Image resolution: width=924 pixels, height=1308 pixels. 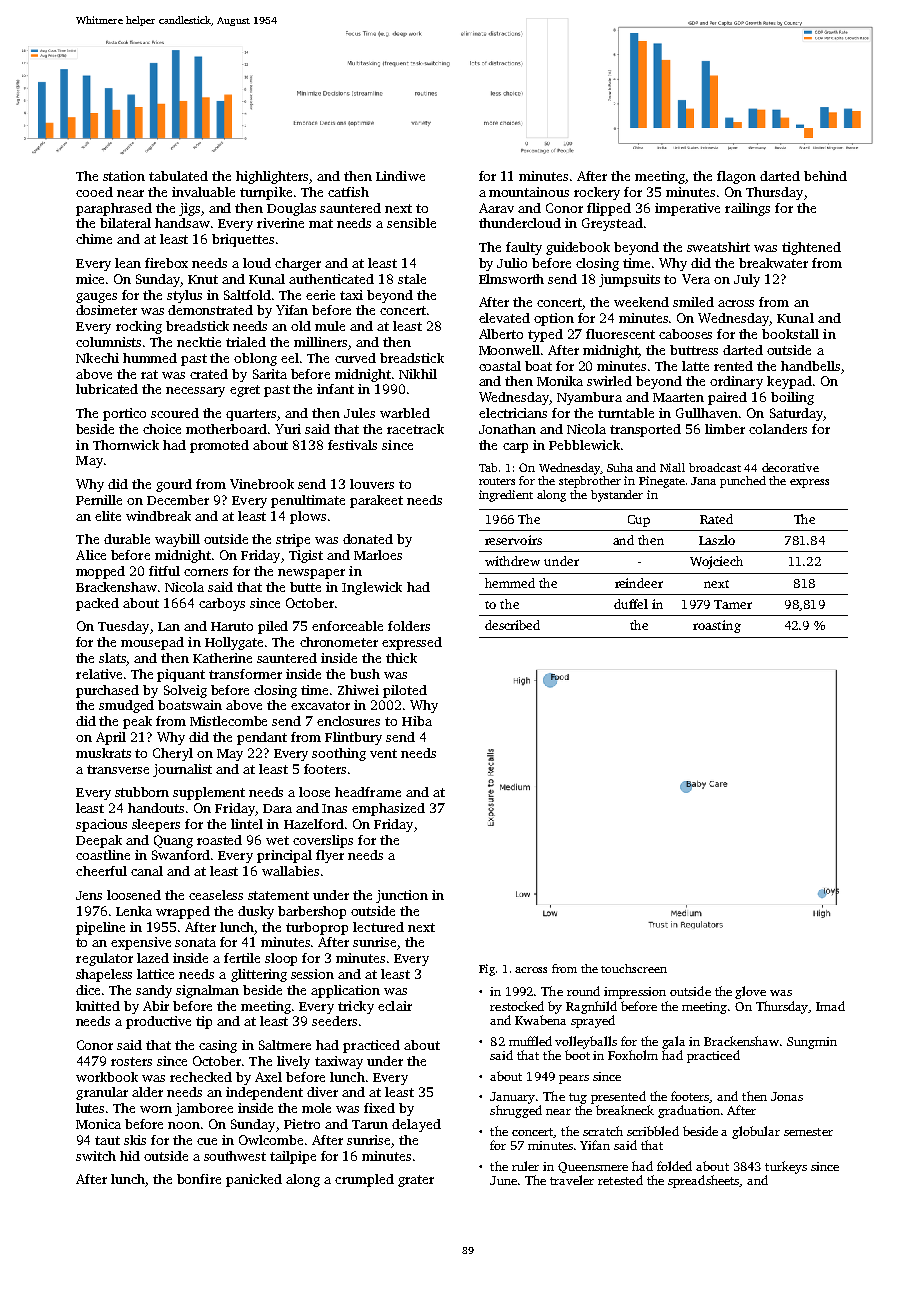 What do you see at coordinates (496, 208) in the screenshot?
I see `Aarav` at bounding box center [496, 208].
